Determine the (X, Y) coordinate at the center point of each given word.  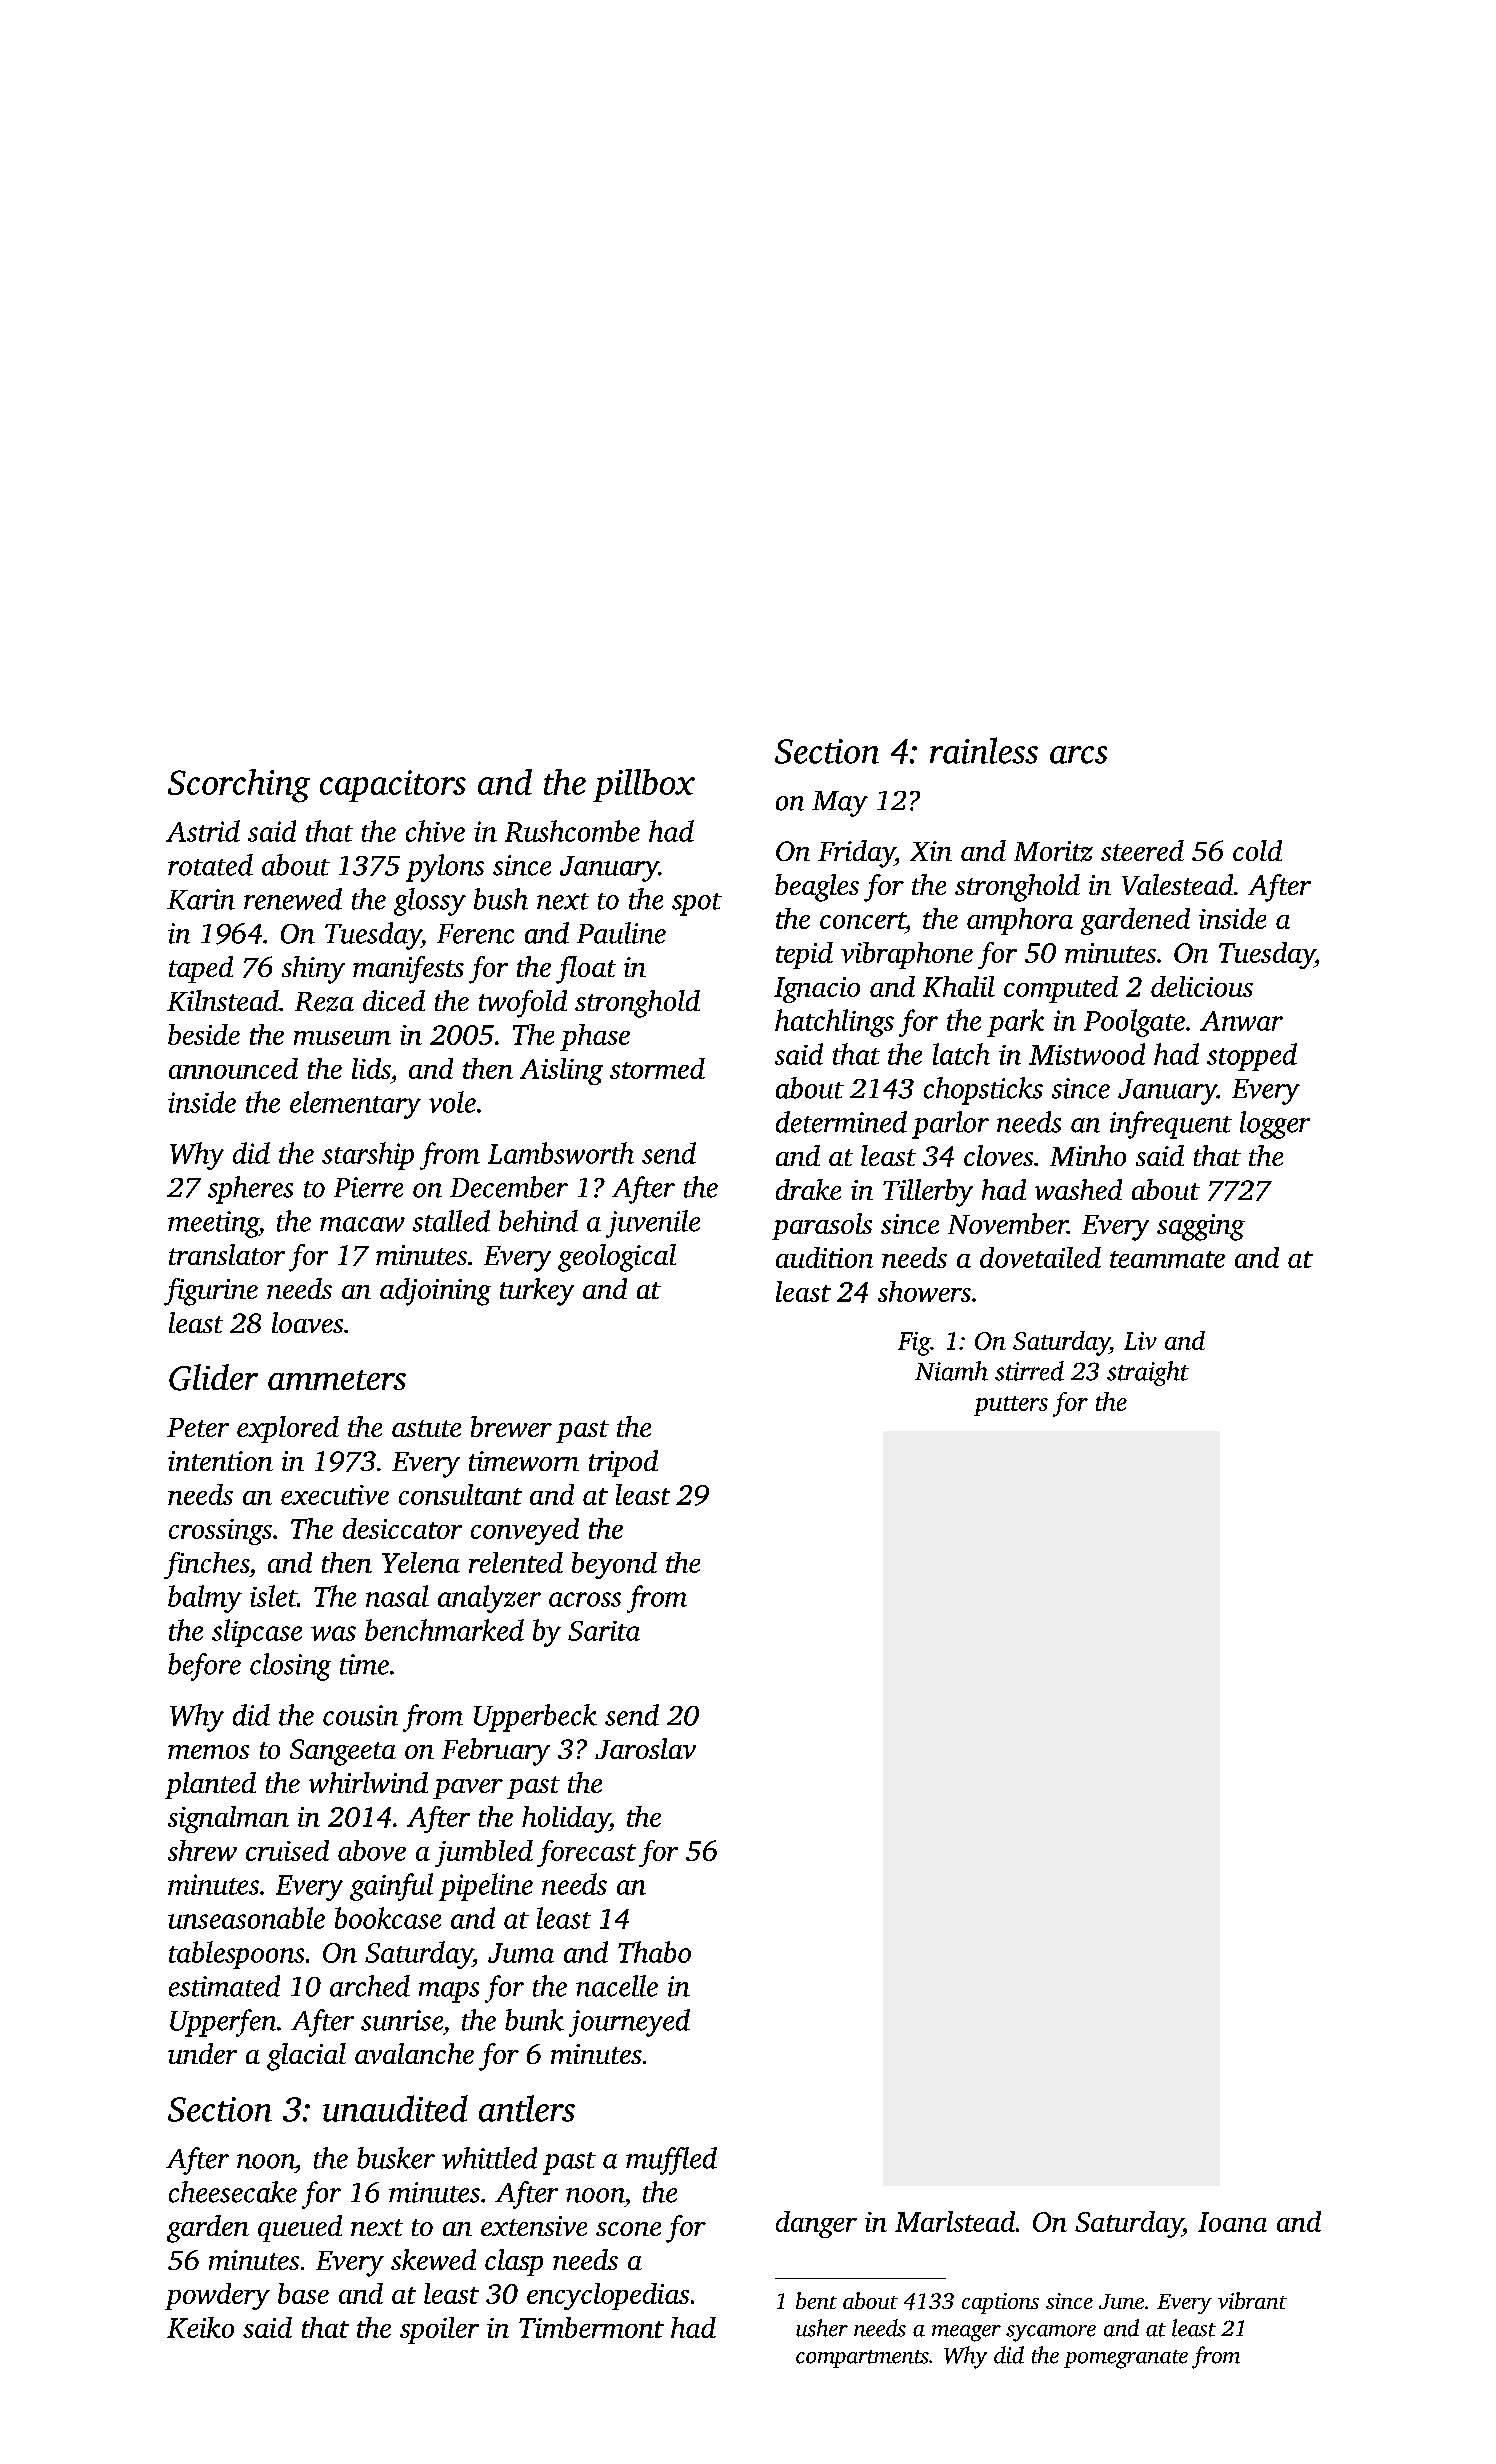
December (509, 1187)
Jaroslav (645, 1748)
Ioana (1232, 2222)
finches (206, 1565)
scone (628, 2229)
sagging (1201, 1227)
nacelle (617, 1986)
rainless (984, 750)
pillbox (644, 785)
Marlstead (955, 2221)
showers (924, 1291)
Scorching (239, 786)
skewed (433, 2259)
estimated (224, 1986)
